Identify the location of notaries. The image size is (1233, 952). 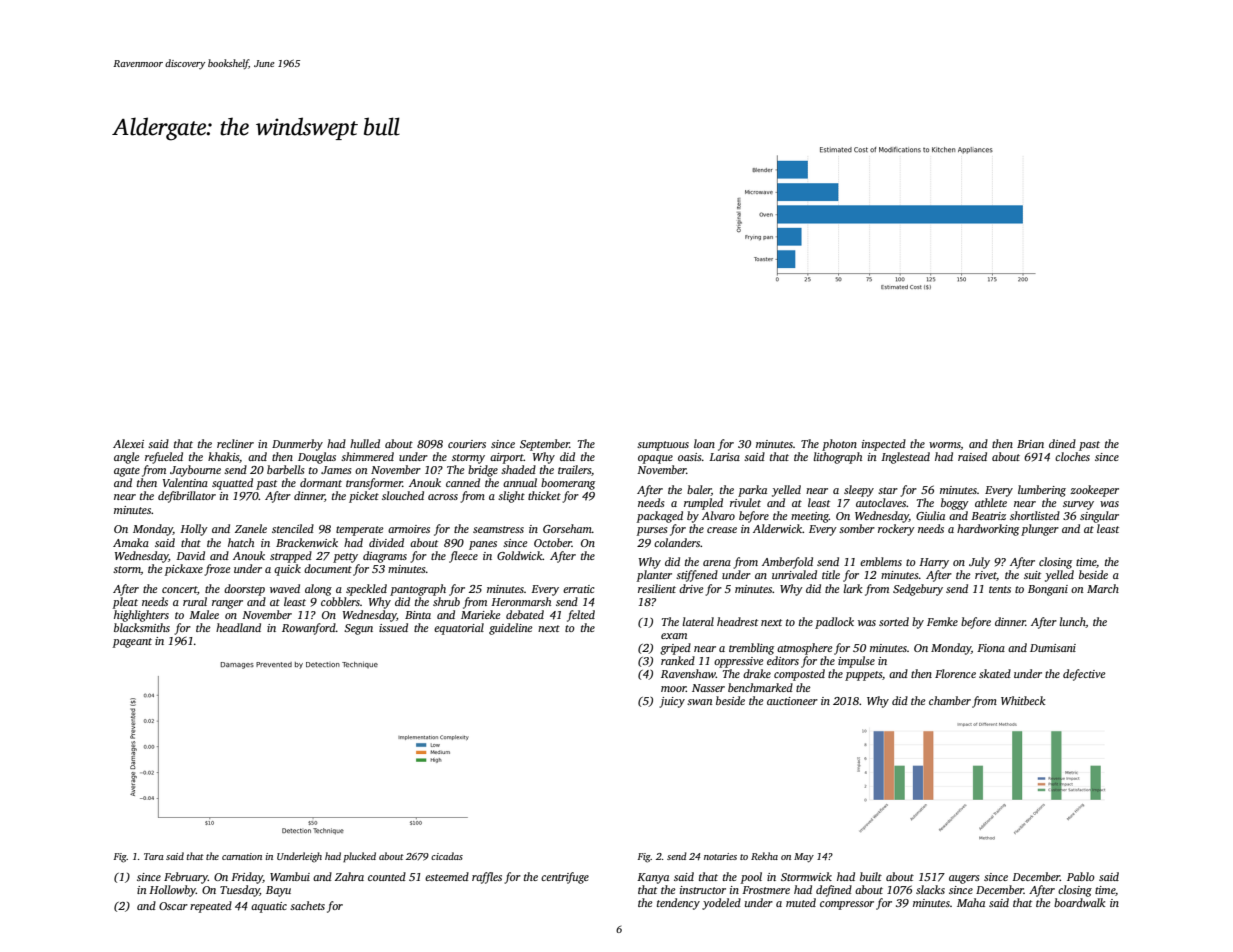
(720, 856).
